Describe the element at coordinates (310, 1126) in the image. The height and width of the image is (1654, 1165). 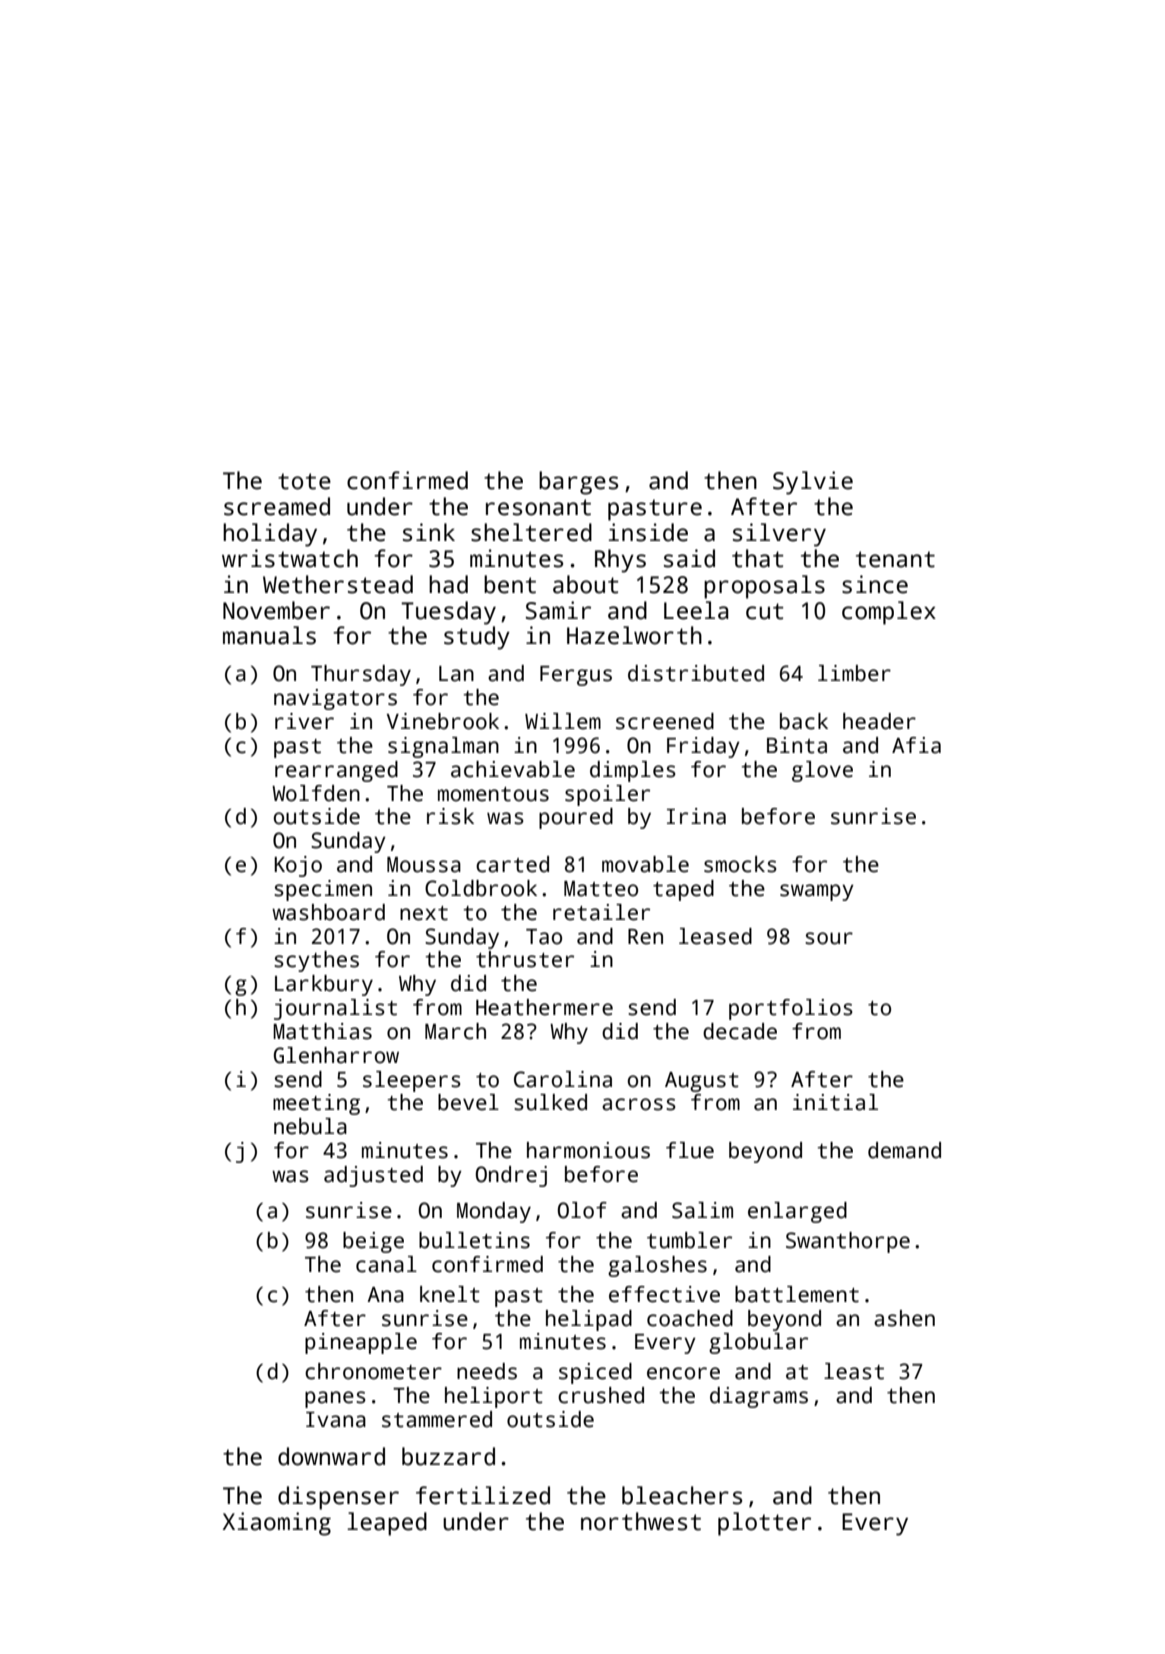
I see `nebula` at that location.
